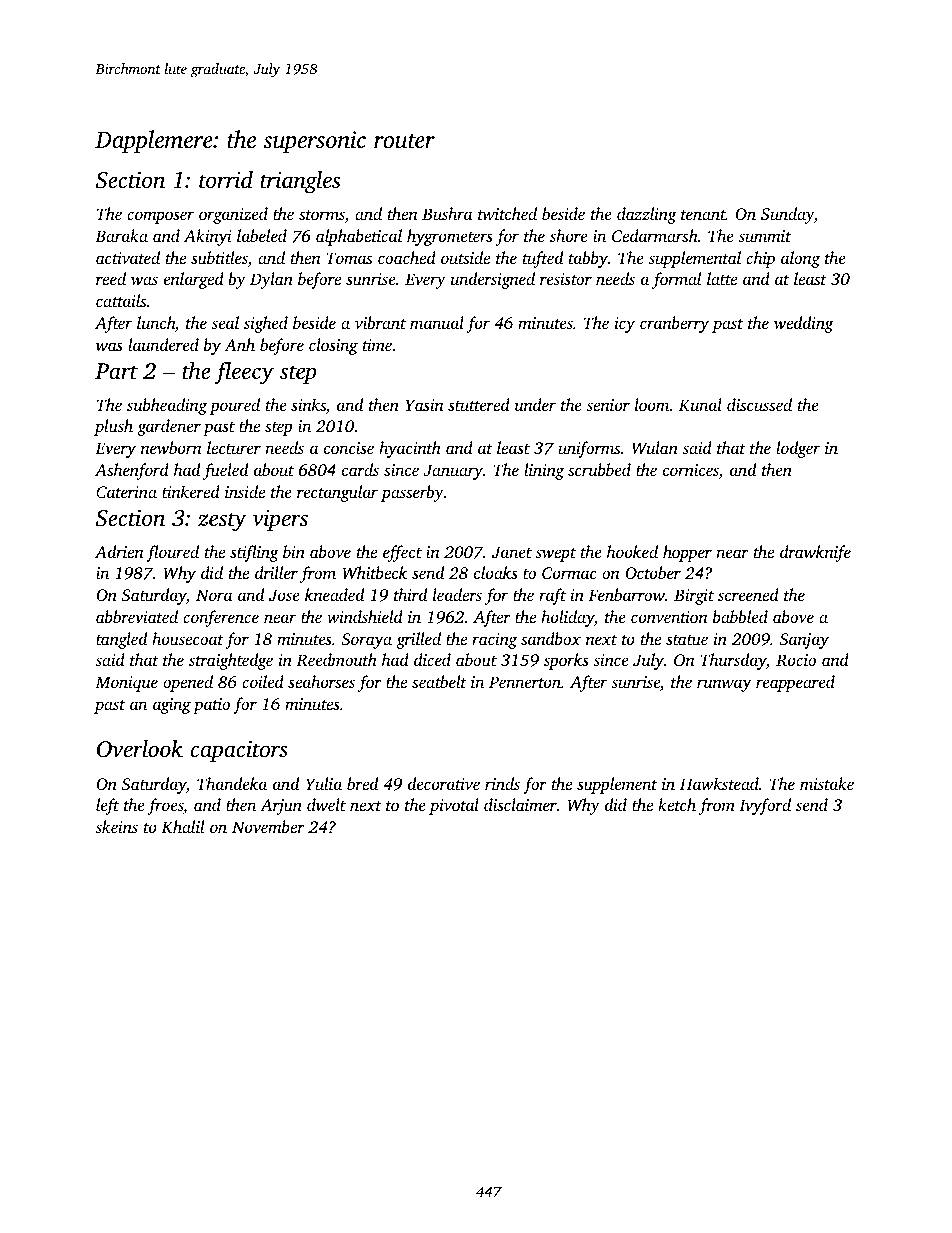 This screenshot has height=1233, width=952. Describe the element at coordinates (525, 682) in the screenshot. I see `Pennerton` at that location.
